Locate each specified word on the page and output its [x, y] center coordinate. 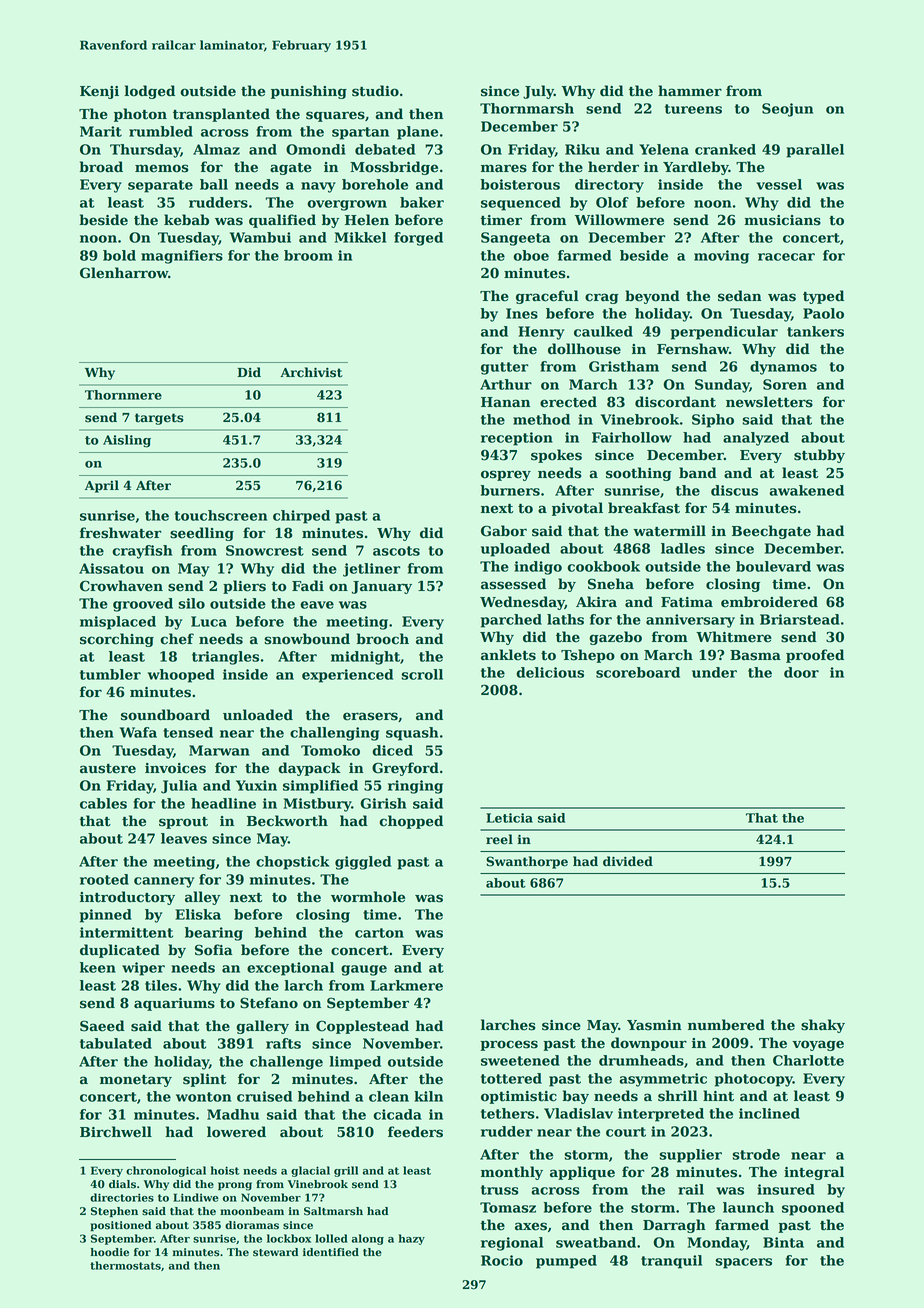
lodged [149, 92]
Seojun [787, 110]
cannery [164, 882]
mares [504, 168]
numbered [726, 1025]
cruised [264, 1096]
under [714, 672]
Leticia [509, 818]
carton [379, 933]
